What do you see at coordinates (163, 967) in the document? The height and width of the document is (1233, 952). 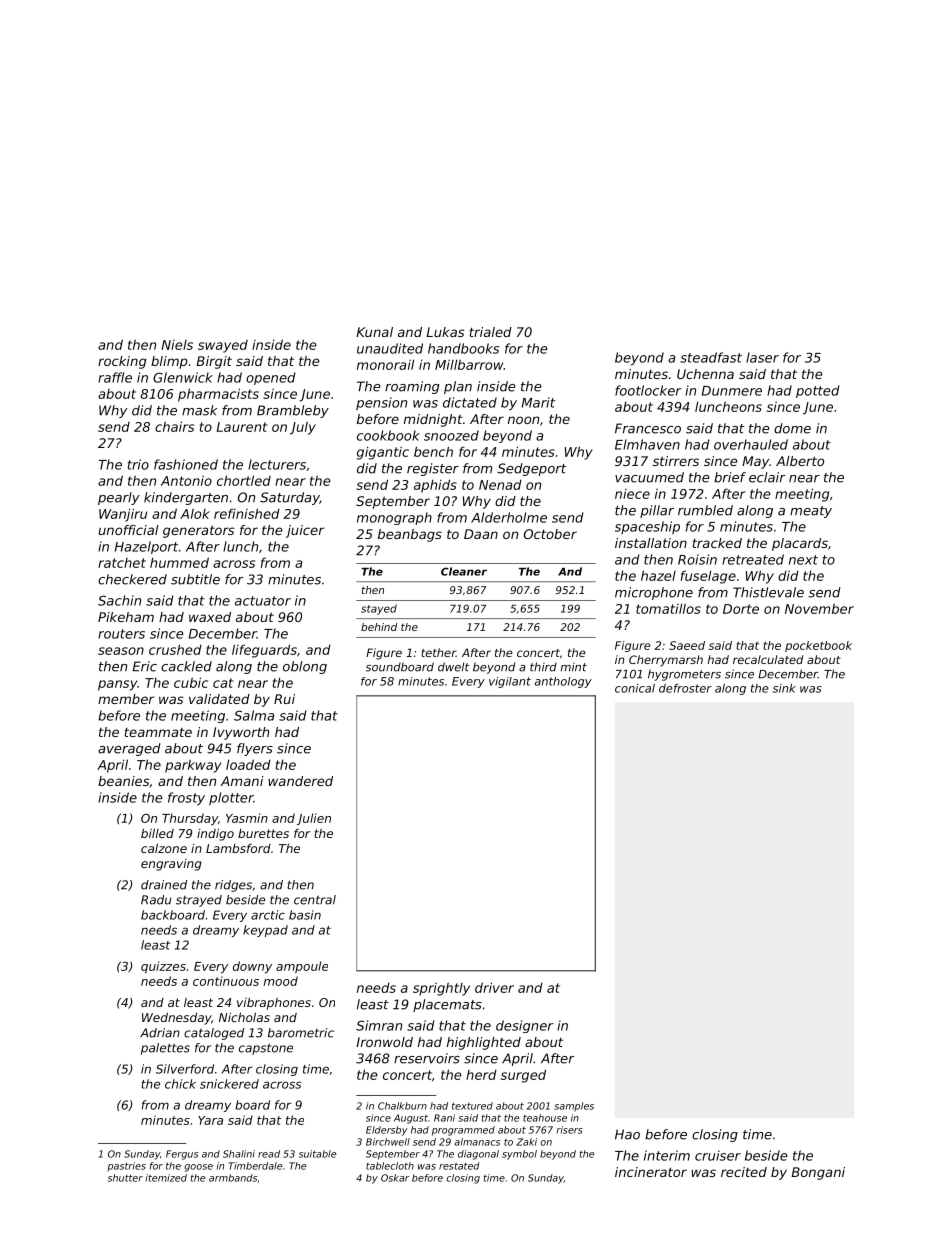 I see `quizzes` at bounding box center [163, 967].
